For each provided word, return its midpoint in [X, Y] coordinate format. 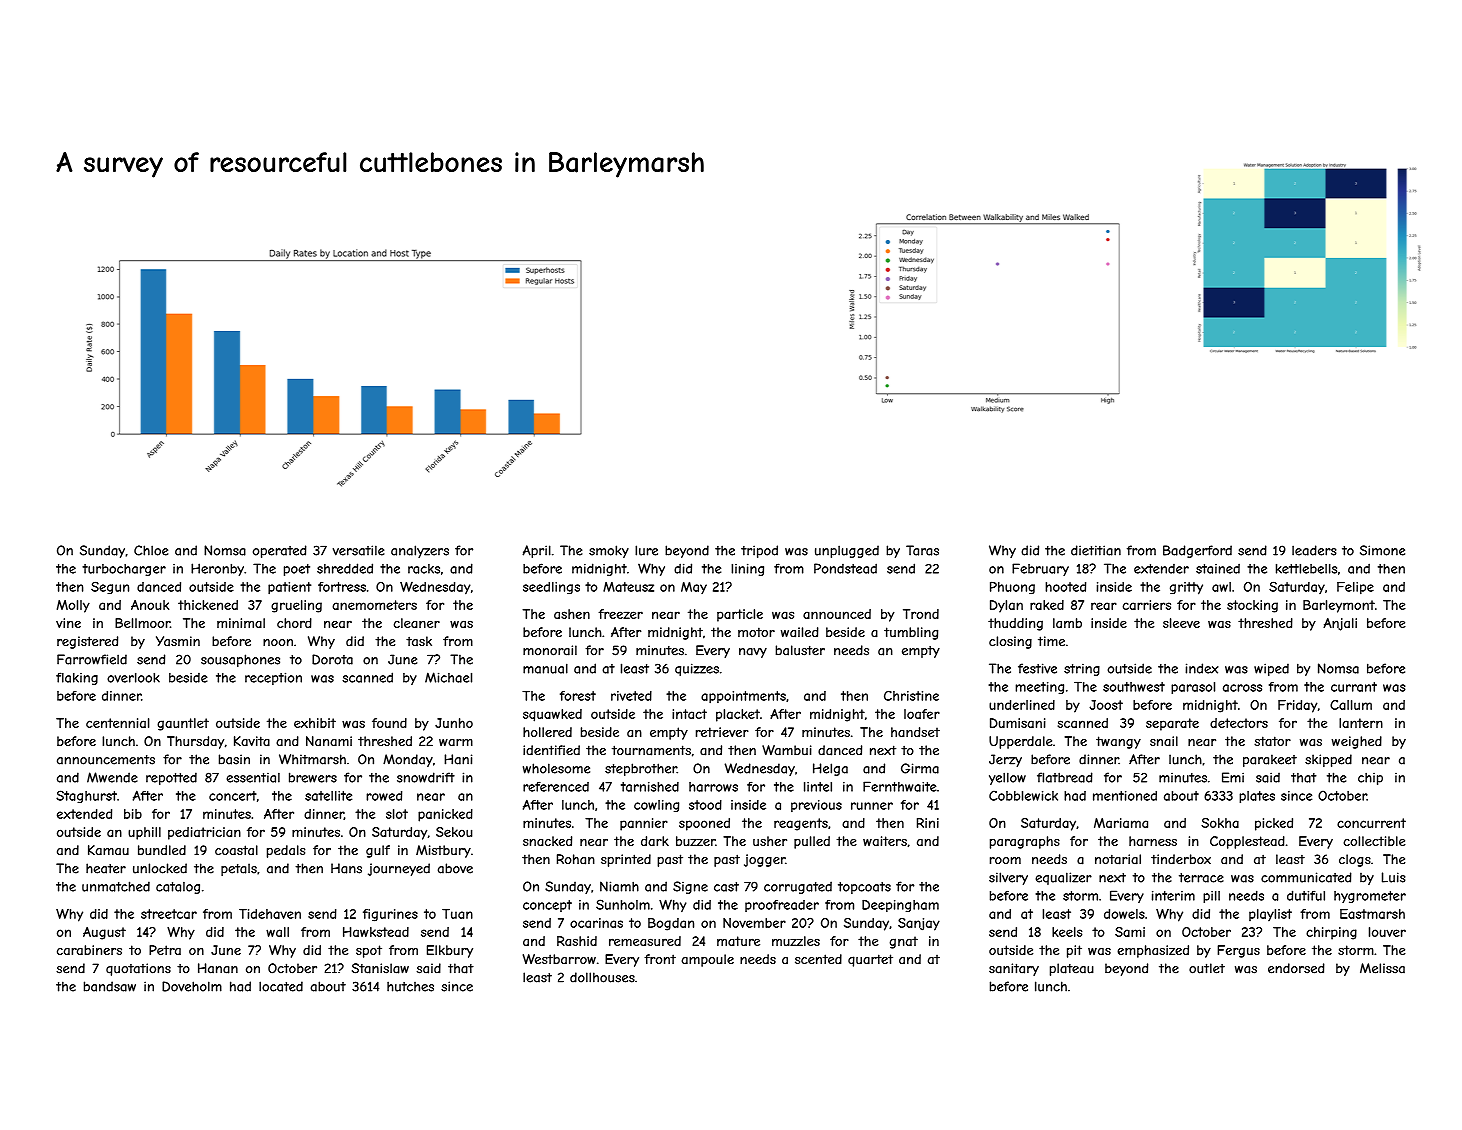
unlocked [160, 868]
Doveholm [192, 986]
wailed [800, 632]
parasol [1193, 688]
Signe [690, 887]
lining [747, 569]
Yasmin [178, 641]
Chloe [151, 550]
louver [1387, 932]
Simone [1382, 550]
